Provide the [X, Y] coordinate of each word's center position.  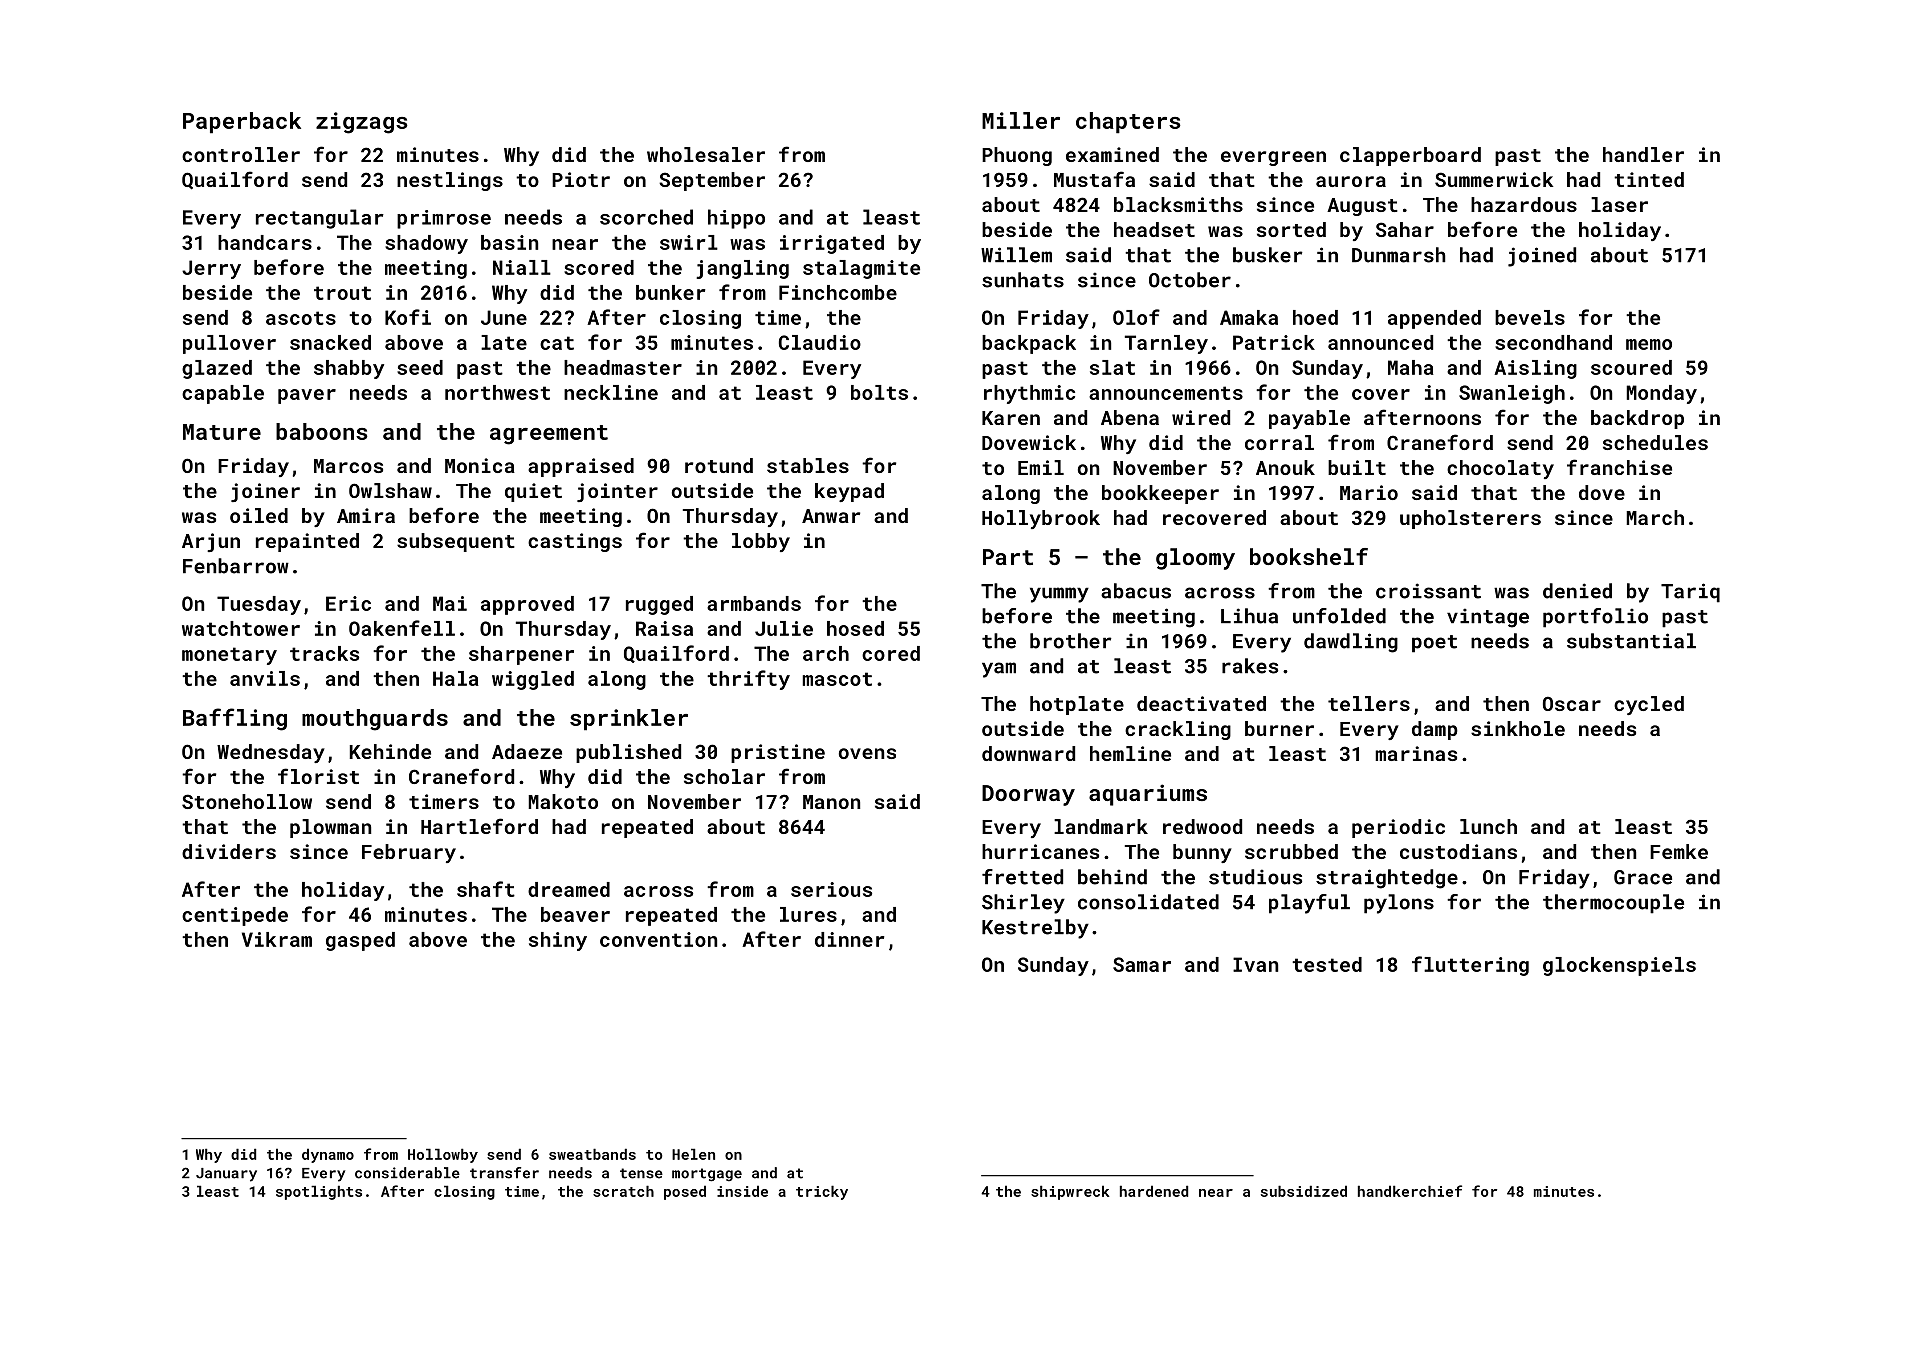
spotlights [319, 1192]
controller [241, 154]
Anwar [831, 516]
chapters [1128, 123]
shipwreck [1070, 1192]
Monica [480, 465]
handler [1643, 154]
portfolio [1595, 618]
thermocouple [1613, 904]
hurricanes [1040, 851]
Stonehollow [247, 801]
